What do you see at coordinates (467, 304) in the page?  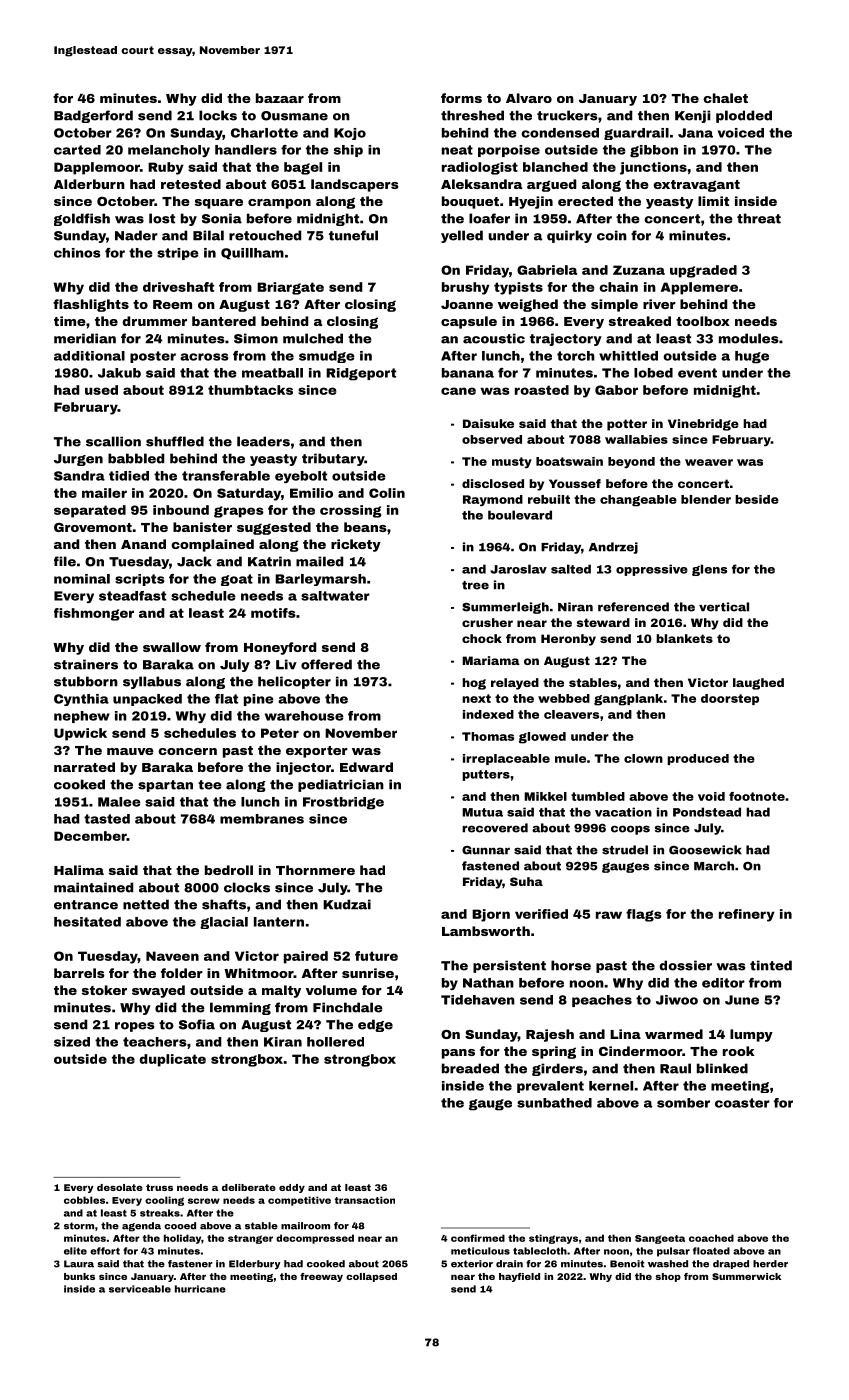 I see `Joanne` at bounding box center [467, 304].
